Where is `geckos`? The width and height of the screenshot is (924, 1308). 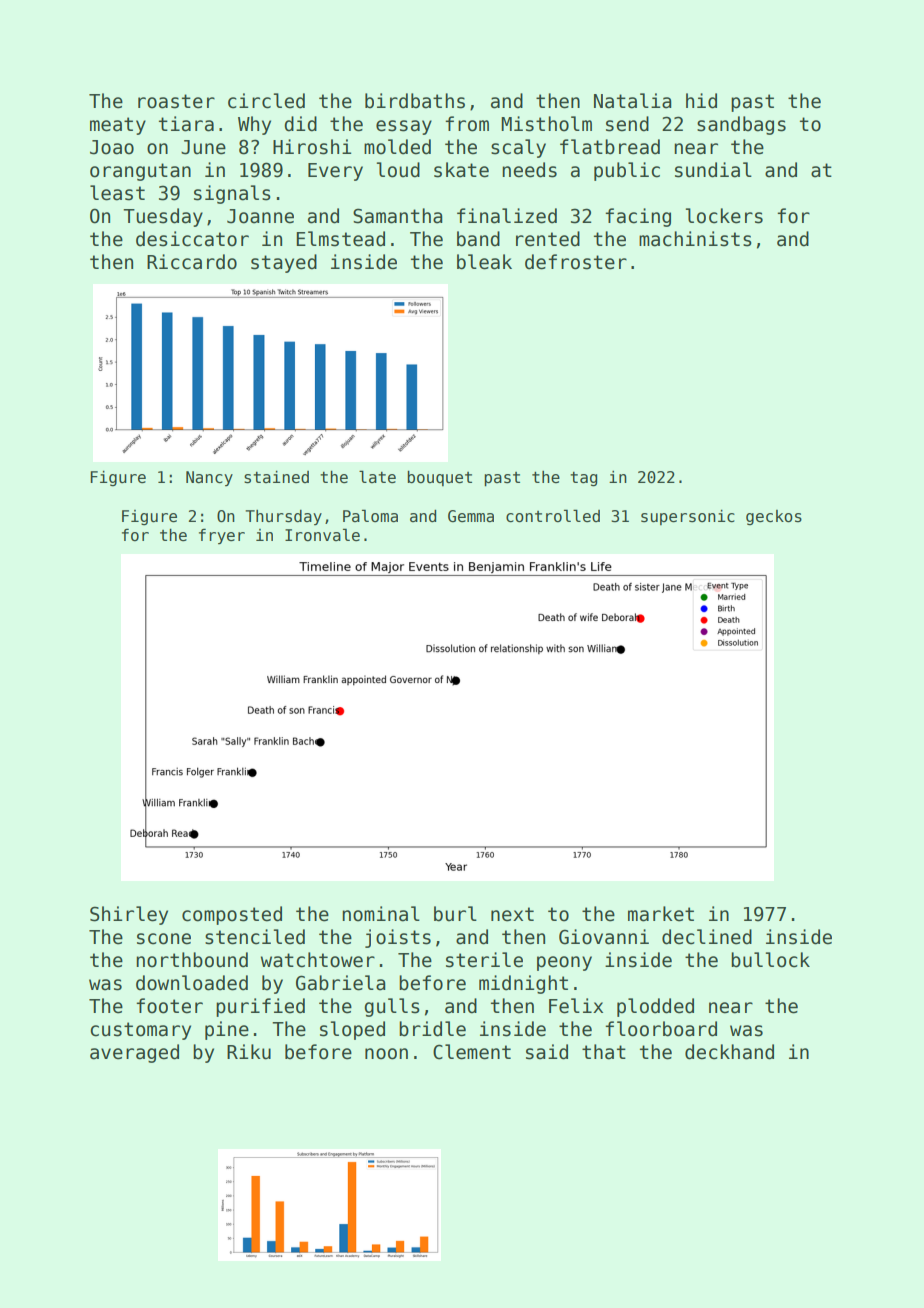 geckos is located at coordinates (774, 517).
